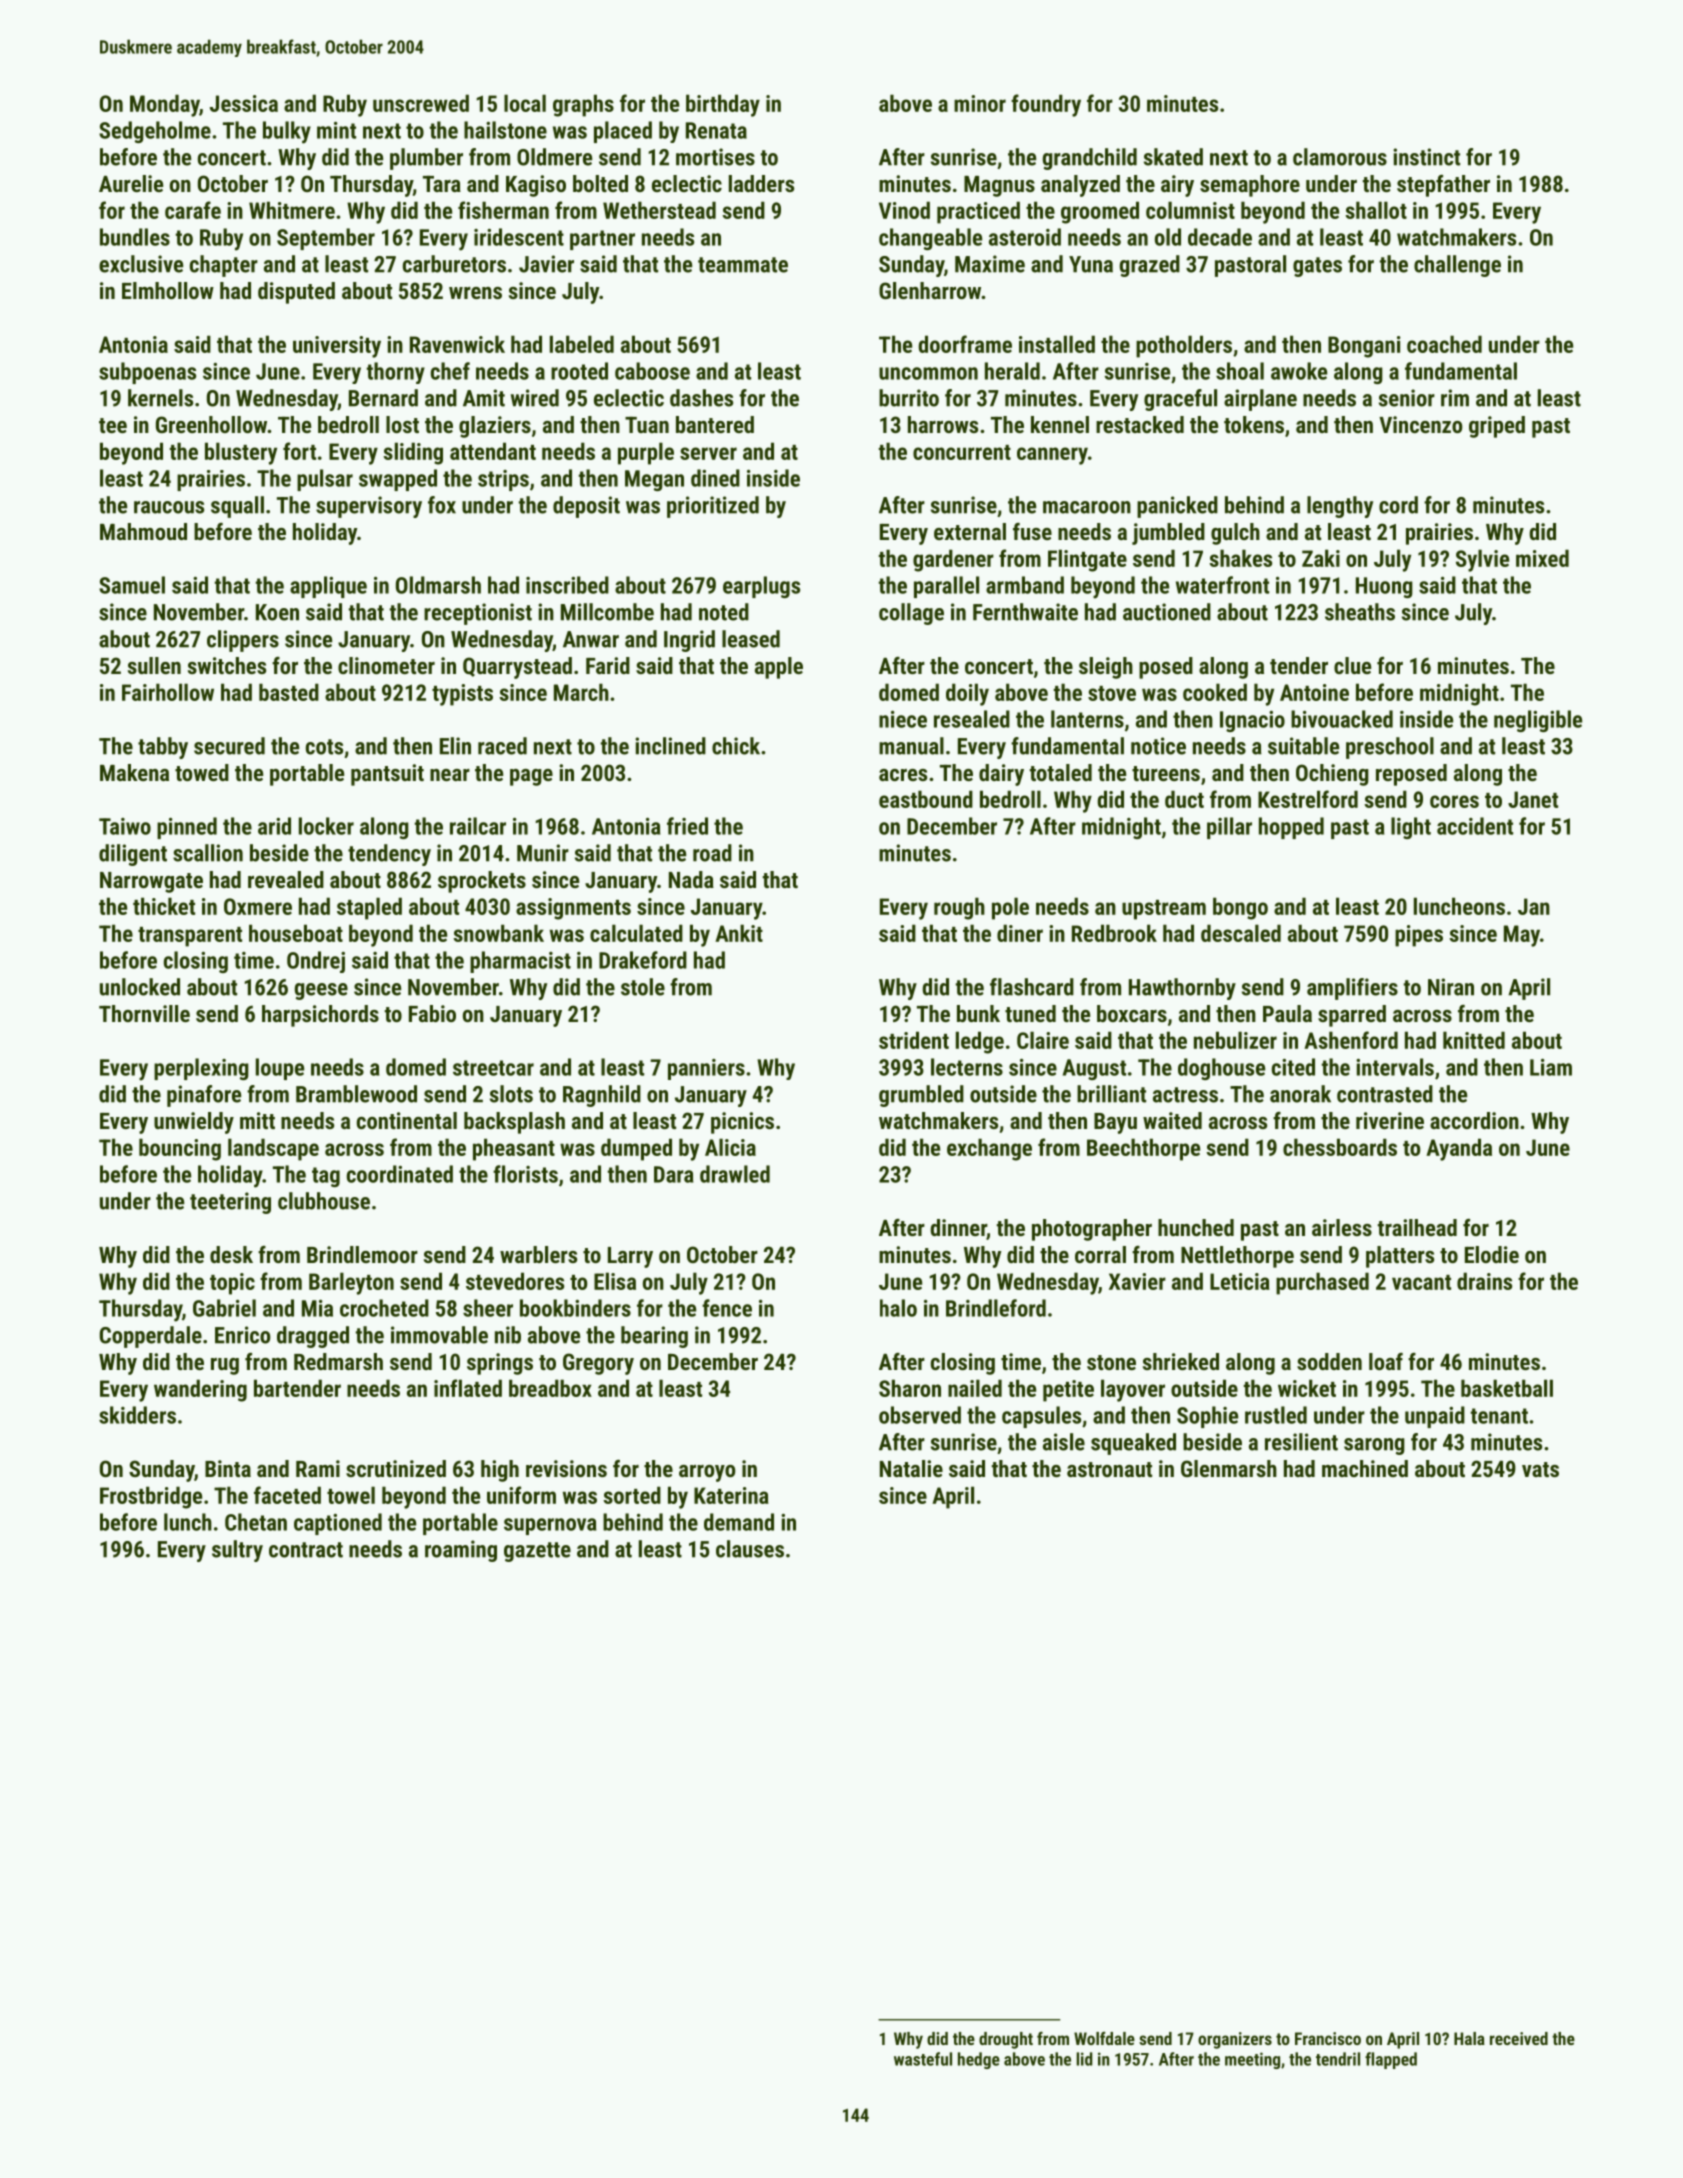 The width and height of the image is (1683, 2178). What do you see at coordinates (387, 775) in the image?
I see `pantsuit` at bounding box center [387, 775].
